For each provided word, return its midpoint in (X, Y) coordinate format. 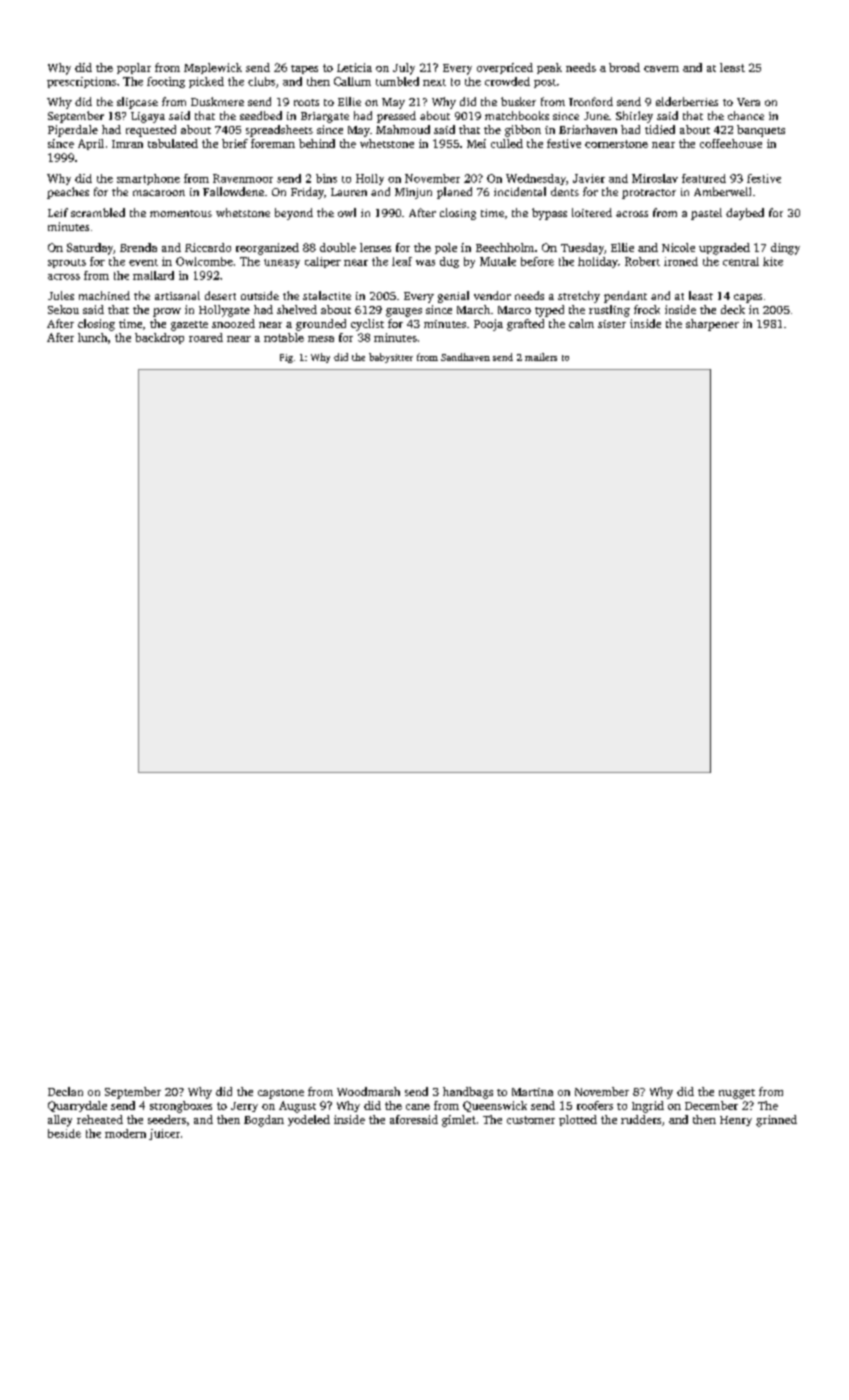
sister (612, 324)
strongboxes (181, 1107)
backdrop (159, 338)
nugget (737, 1094)
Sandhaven (465, 357)
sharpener (712, 325)
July (404, 69)
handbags (468, 1093)
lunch (92, 337)
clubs (261, 81)
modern (125, 1133)
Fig (286, 358)
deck (733, 309)
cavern (661, 69)
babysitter (391, 358)
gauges (404, 312)
